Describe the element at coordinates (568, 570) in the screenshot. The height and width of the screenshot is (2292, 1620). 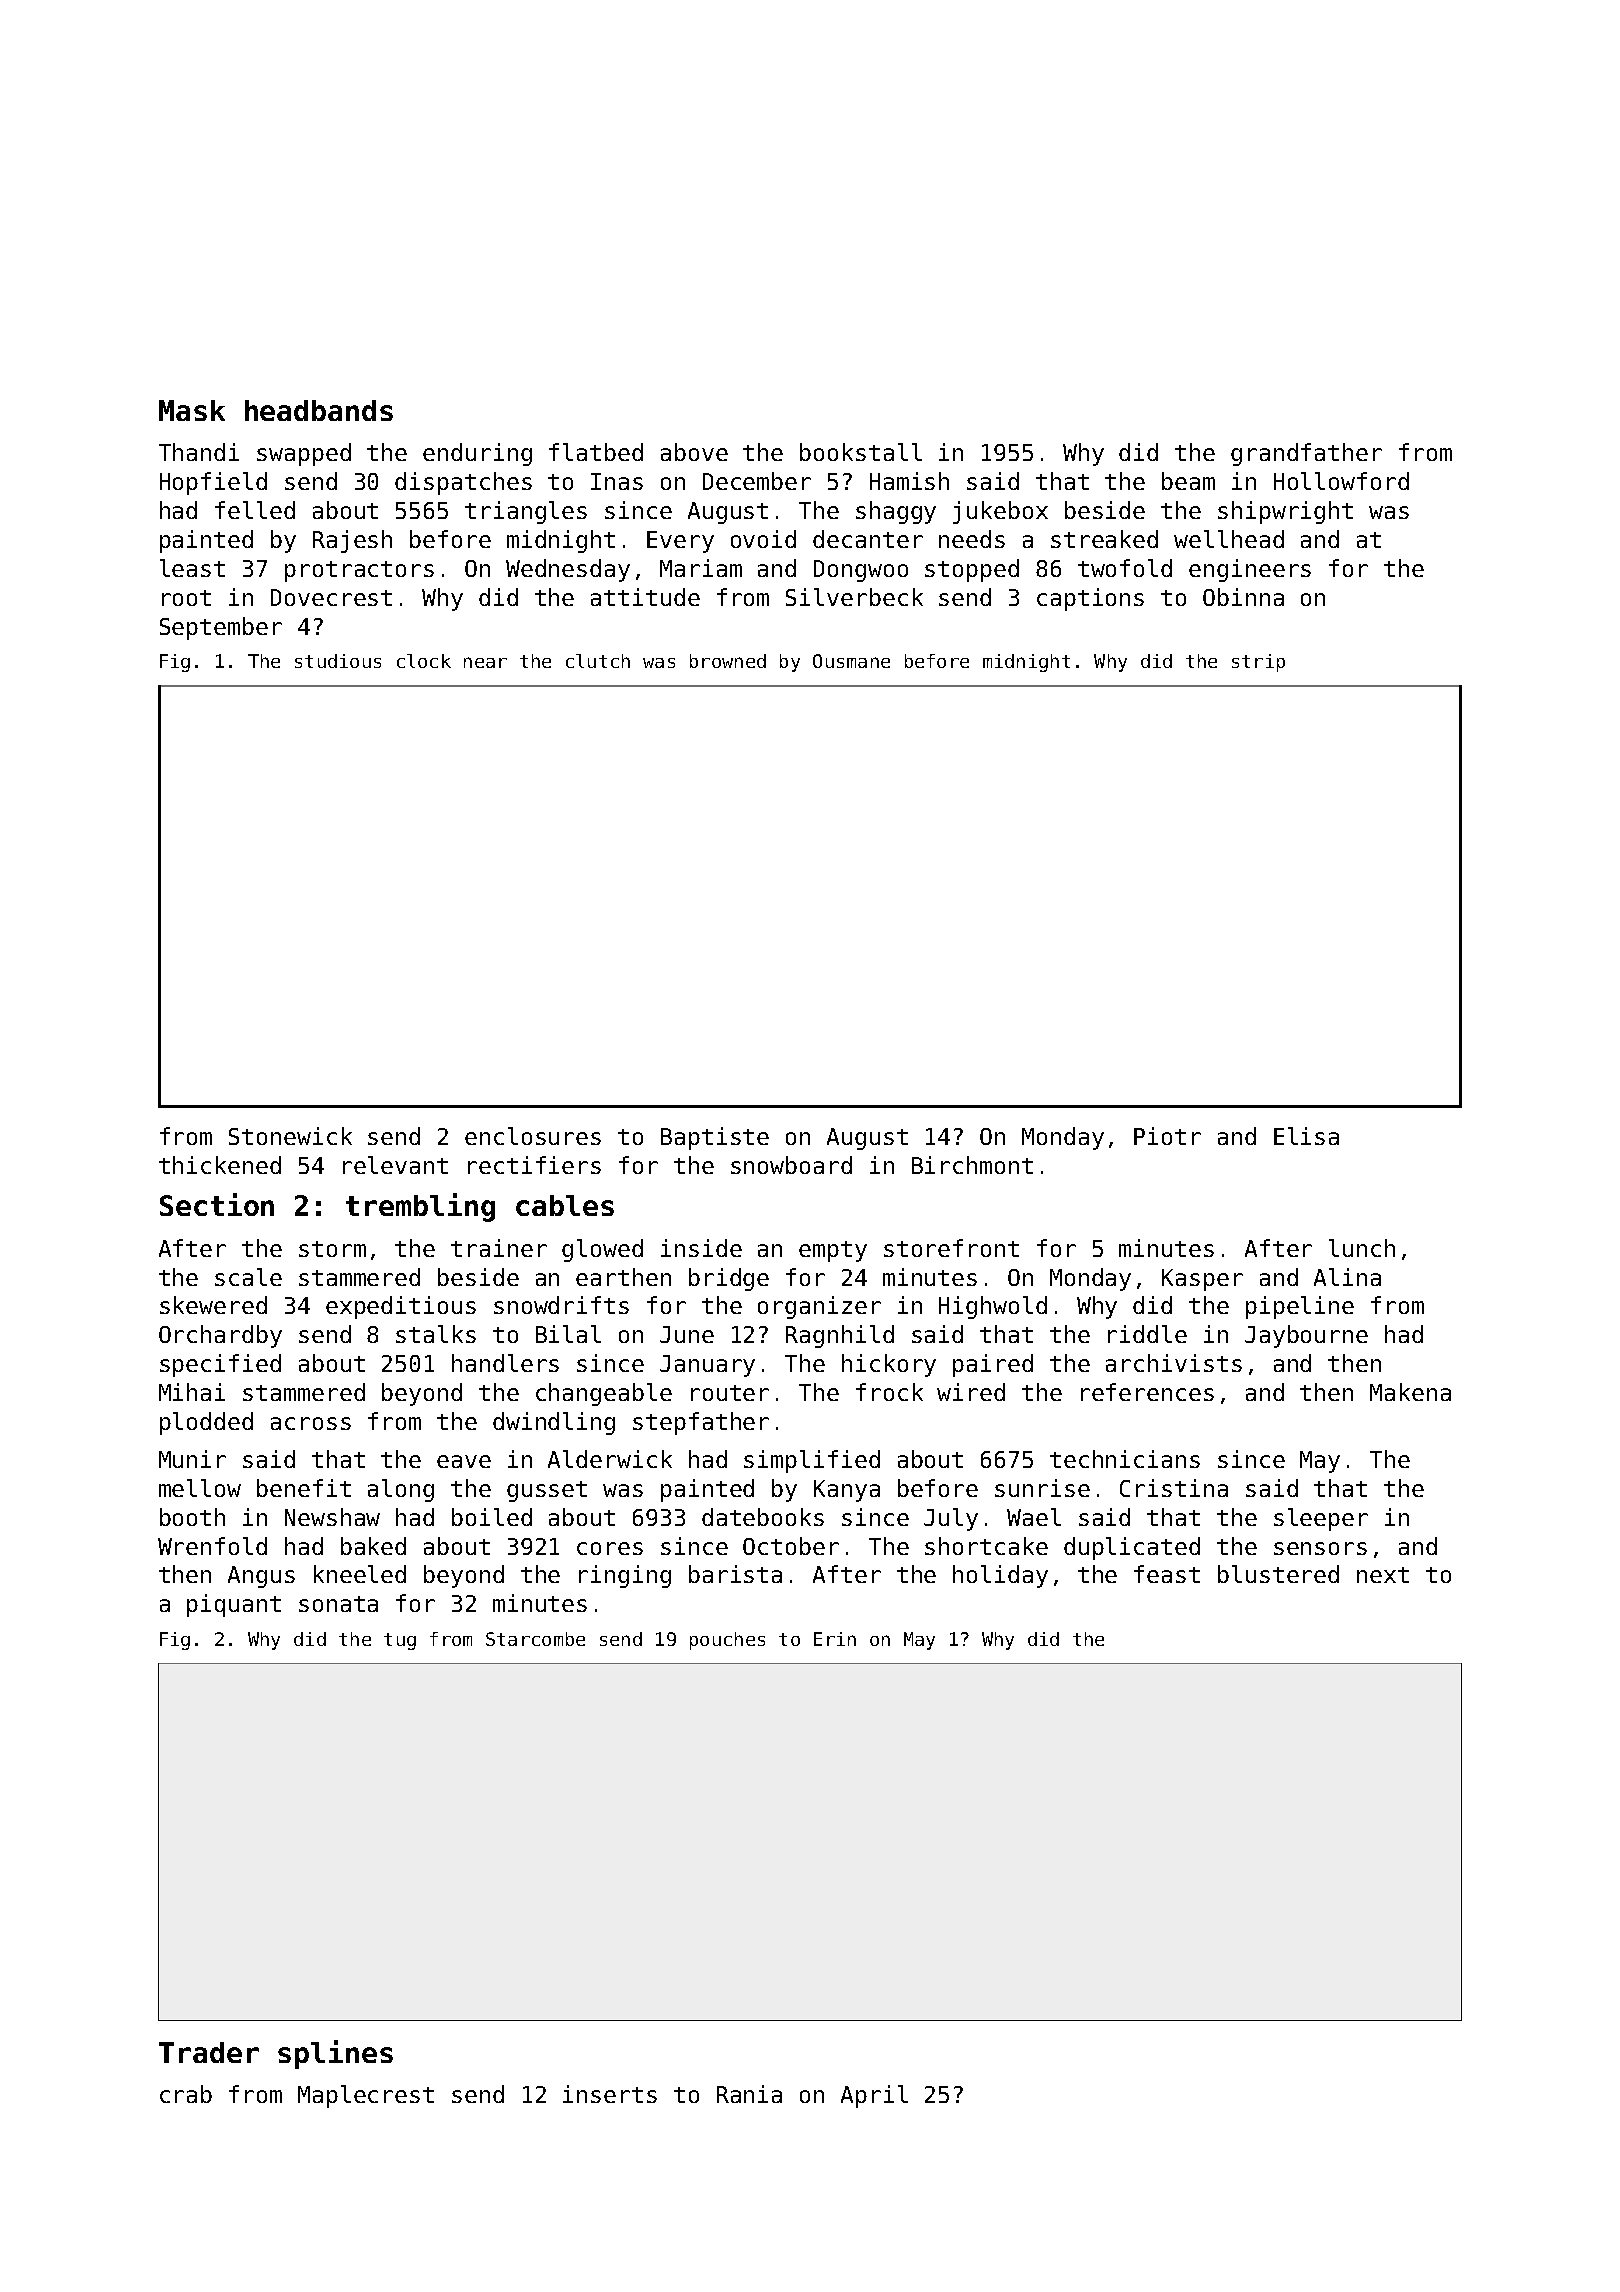
I see `Wednesday` at that location.
